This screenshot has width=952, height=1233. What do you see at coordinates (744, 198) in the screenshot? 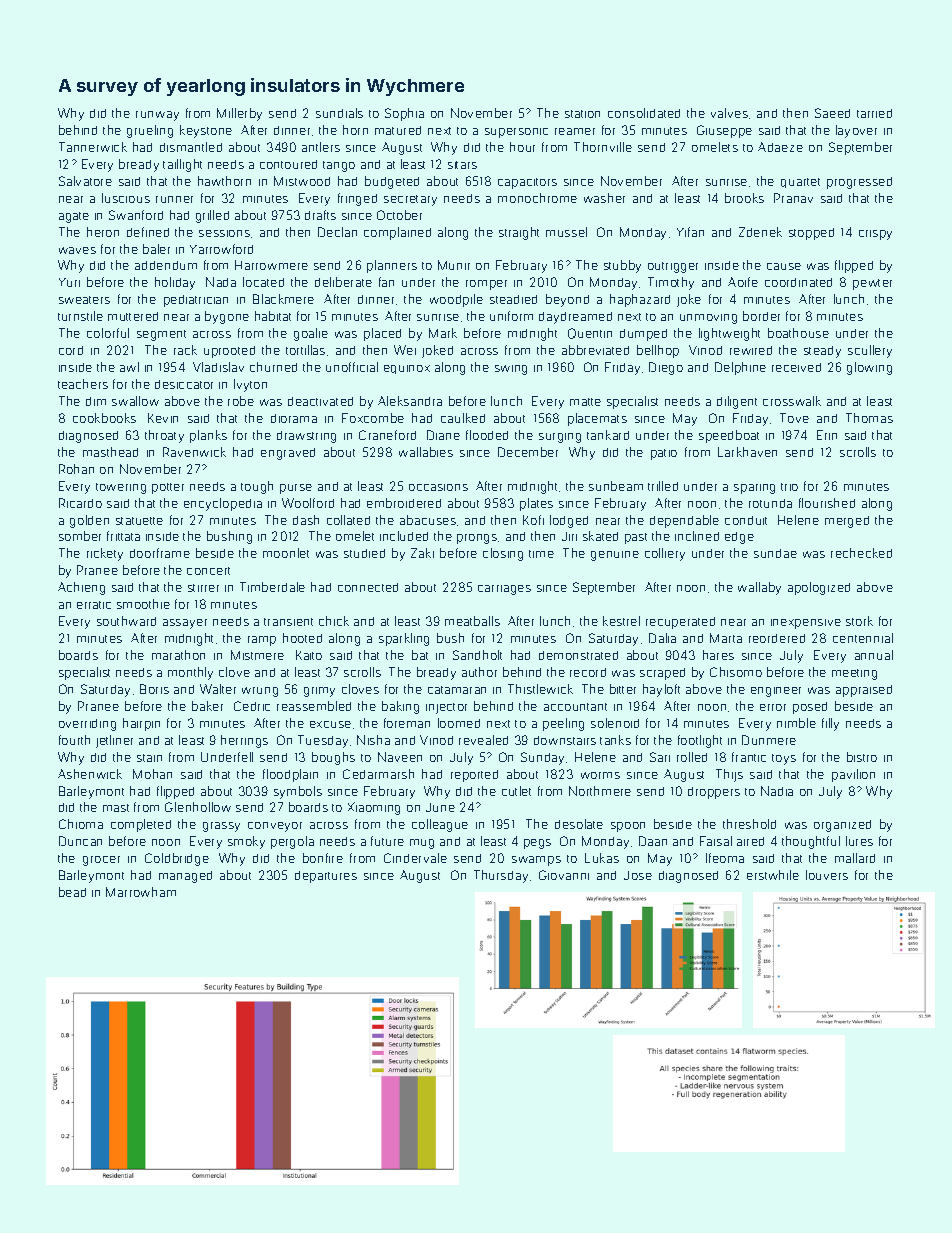
I see `brooks` at bounding box center [744, 198].
